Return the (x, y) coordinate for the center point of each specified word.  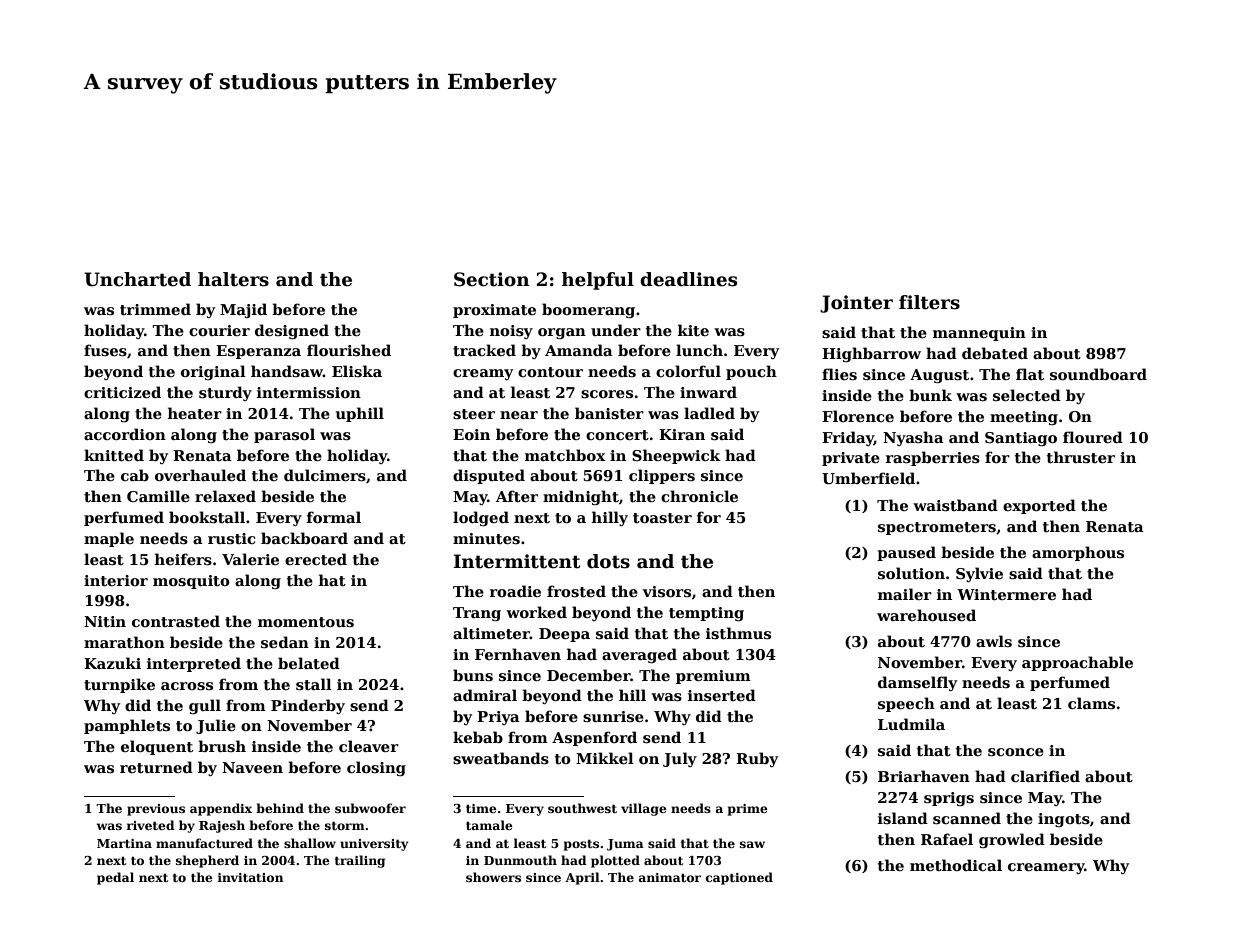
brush (222, 746)
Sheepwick (676, 456)
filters (929, 302)
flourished (349, 350)
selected (1027, 395)
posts (581, 845)
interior (116, 580)
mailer (905, 594)
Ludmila (911, 724)
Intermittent (517, 561)
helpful (598, 281)
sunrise (613, 716)
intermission (309, 392)
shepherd (207, 861)
